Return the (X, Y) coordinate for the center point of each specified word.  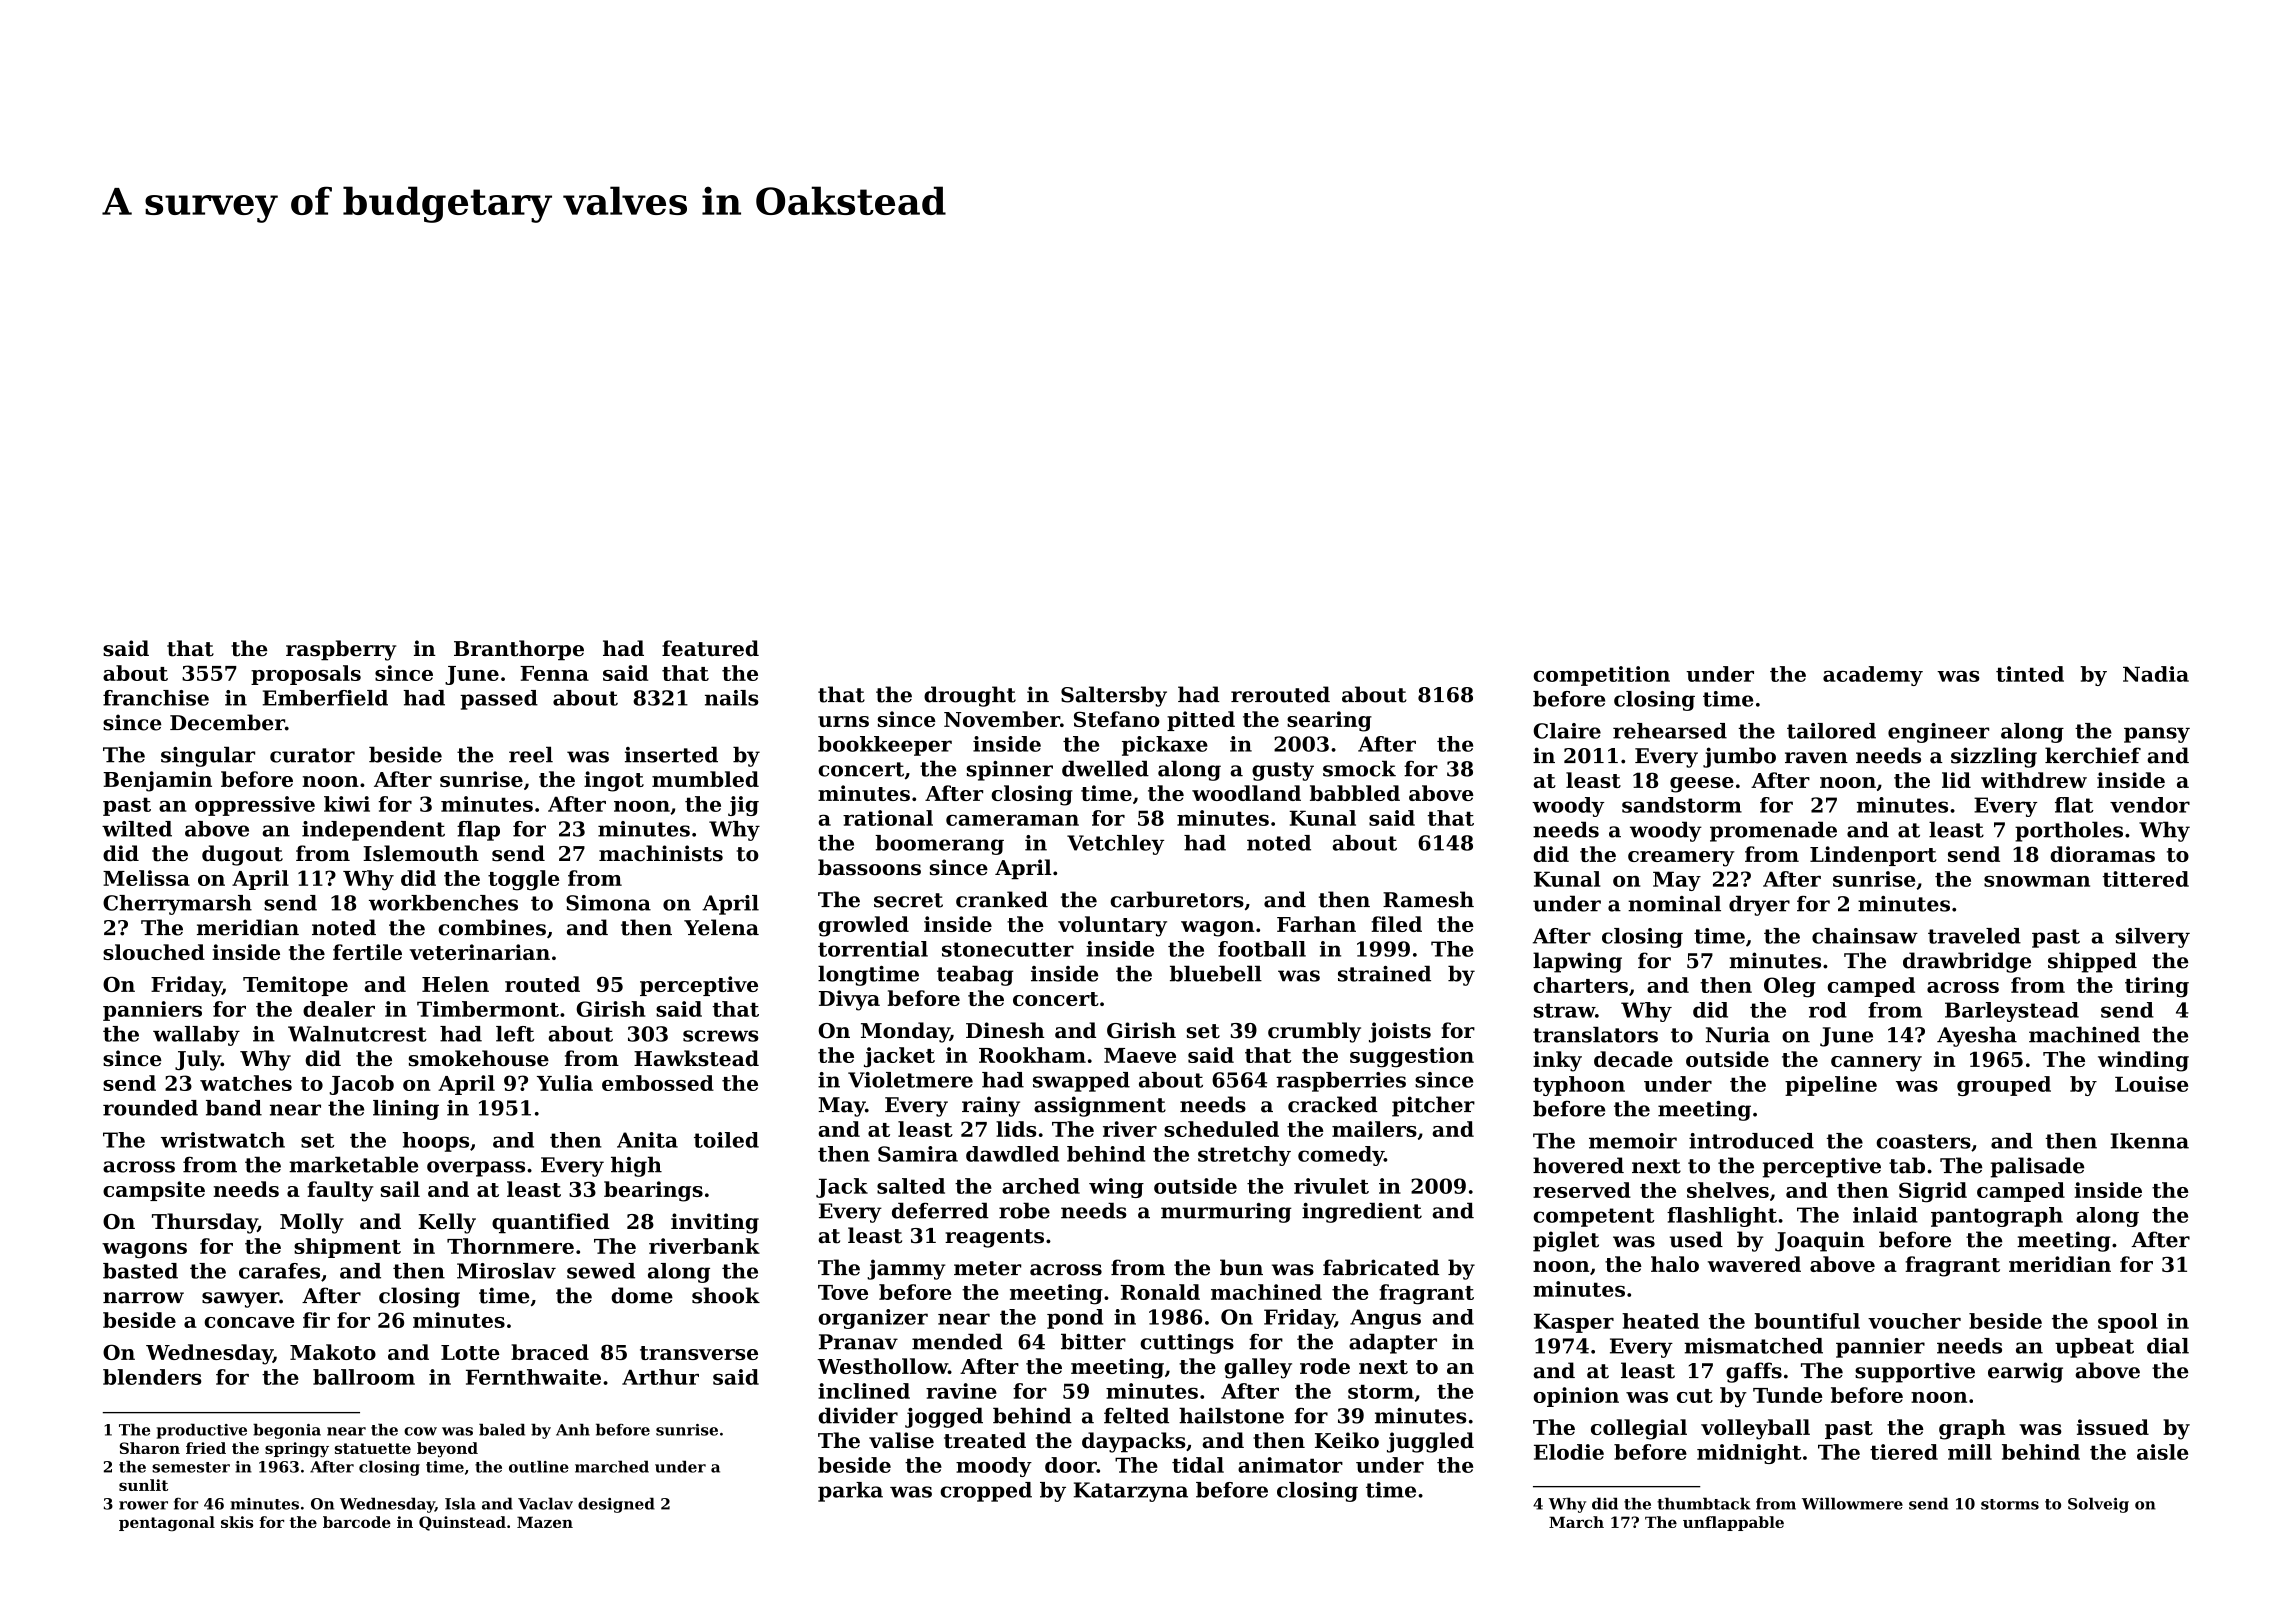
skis (237, 1522)
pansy (2157, 735)
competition (1601, 676)
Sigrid (1933, 1192)
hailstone (1231, 1415)
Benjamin (157, 781)
